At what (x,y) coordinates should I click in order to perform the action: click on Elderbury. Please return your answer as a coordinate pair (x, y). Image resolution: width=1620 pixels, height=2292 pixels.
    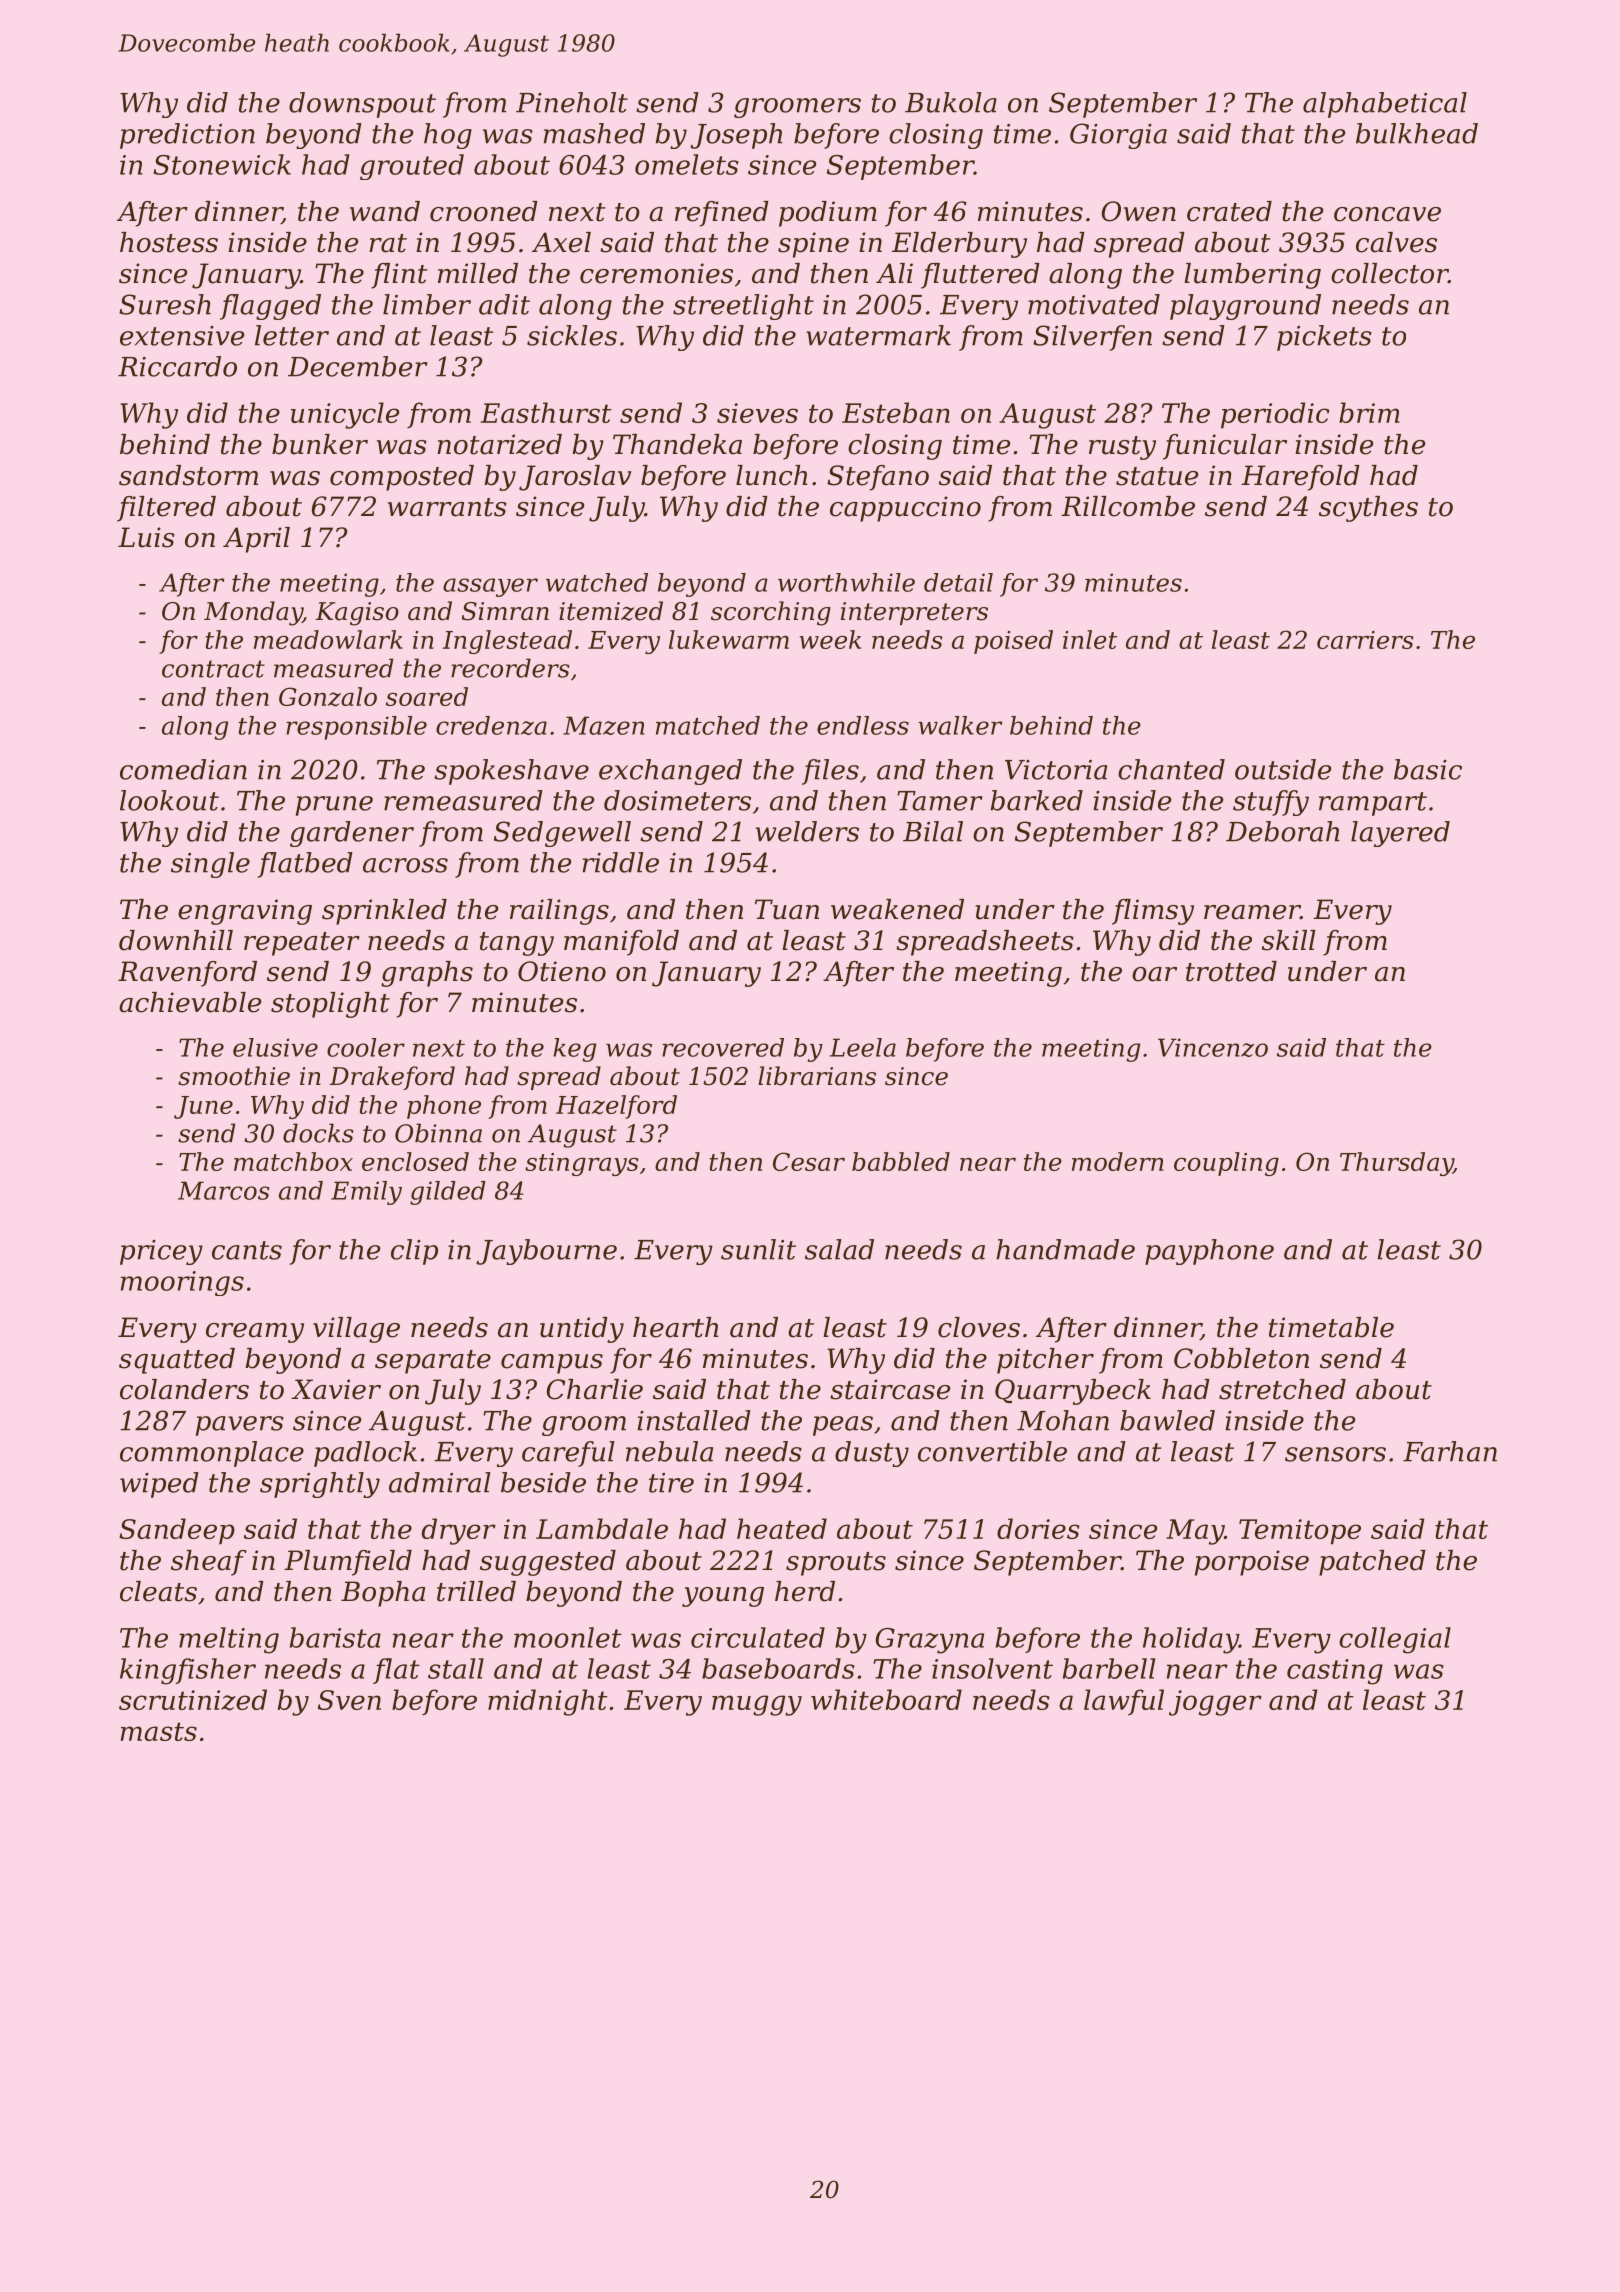
    Looking at the image, I should click on (959, 245).
